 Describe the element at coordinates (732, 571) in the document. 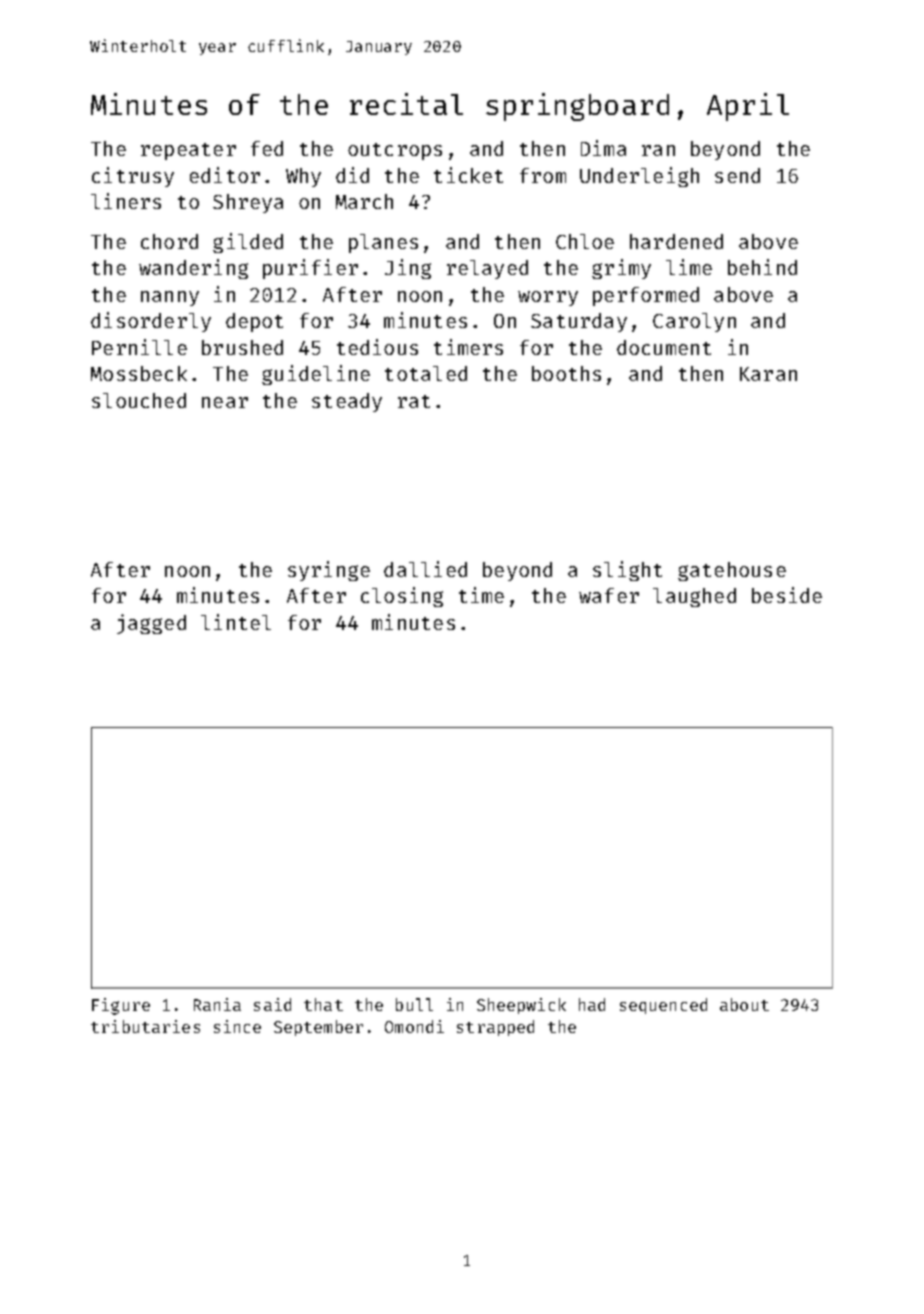

I see `gatehouse` at that location.
